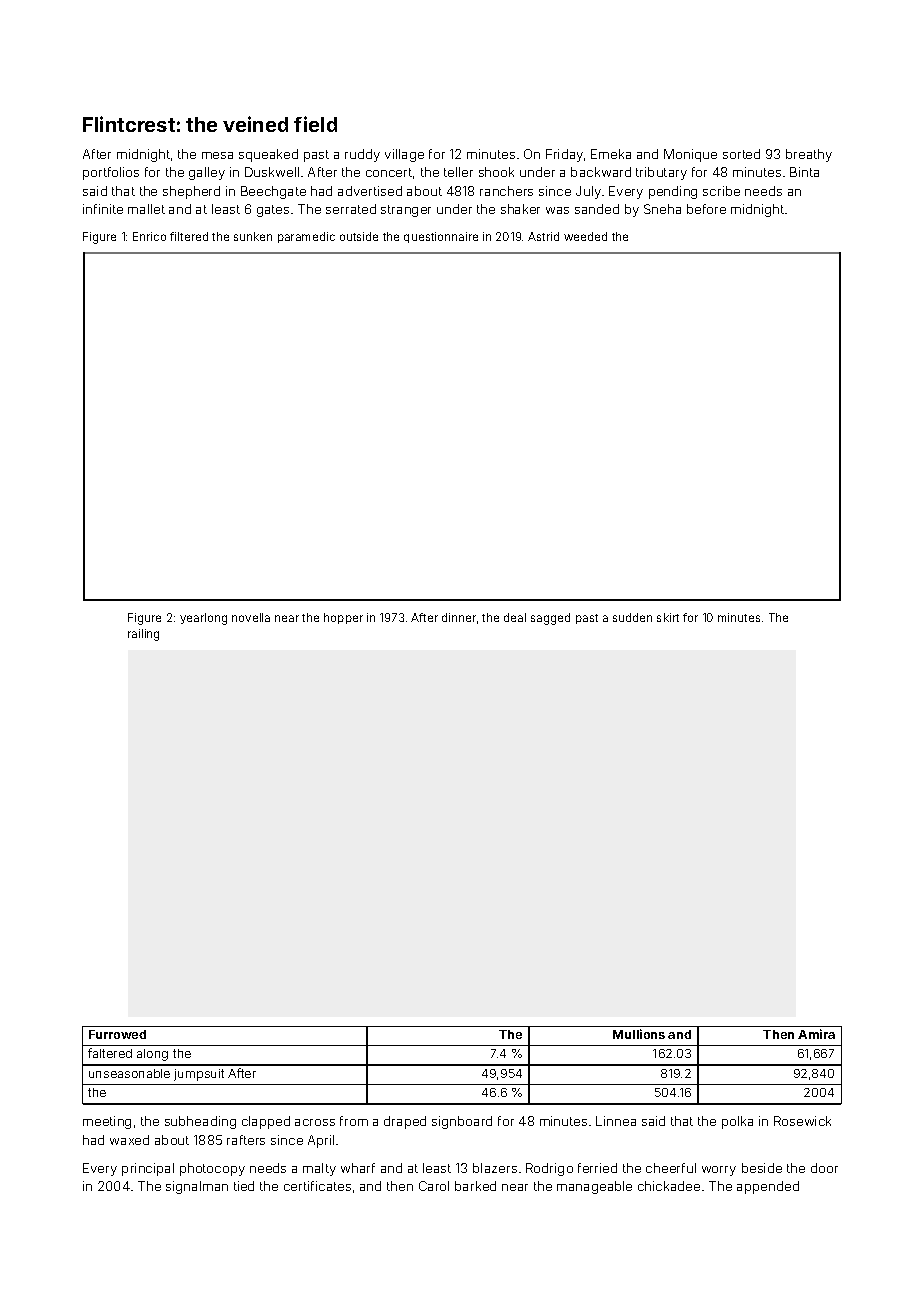 This document has width=924, height=1314. What do you see at coordinates (251, 617) in the document?
I see `novella` at bounding box center [251, 617].
